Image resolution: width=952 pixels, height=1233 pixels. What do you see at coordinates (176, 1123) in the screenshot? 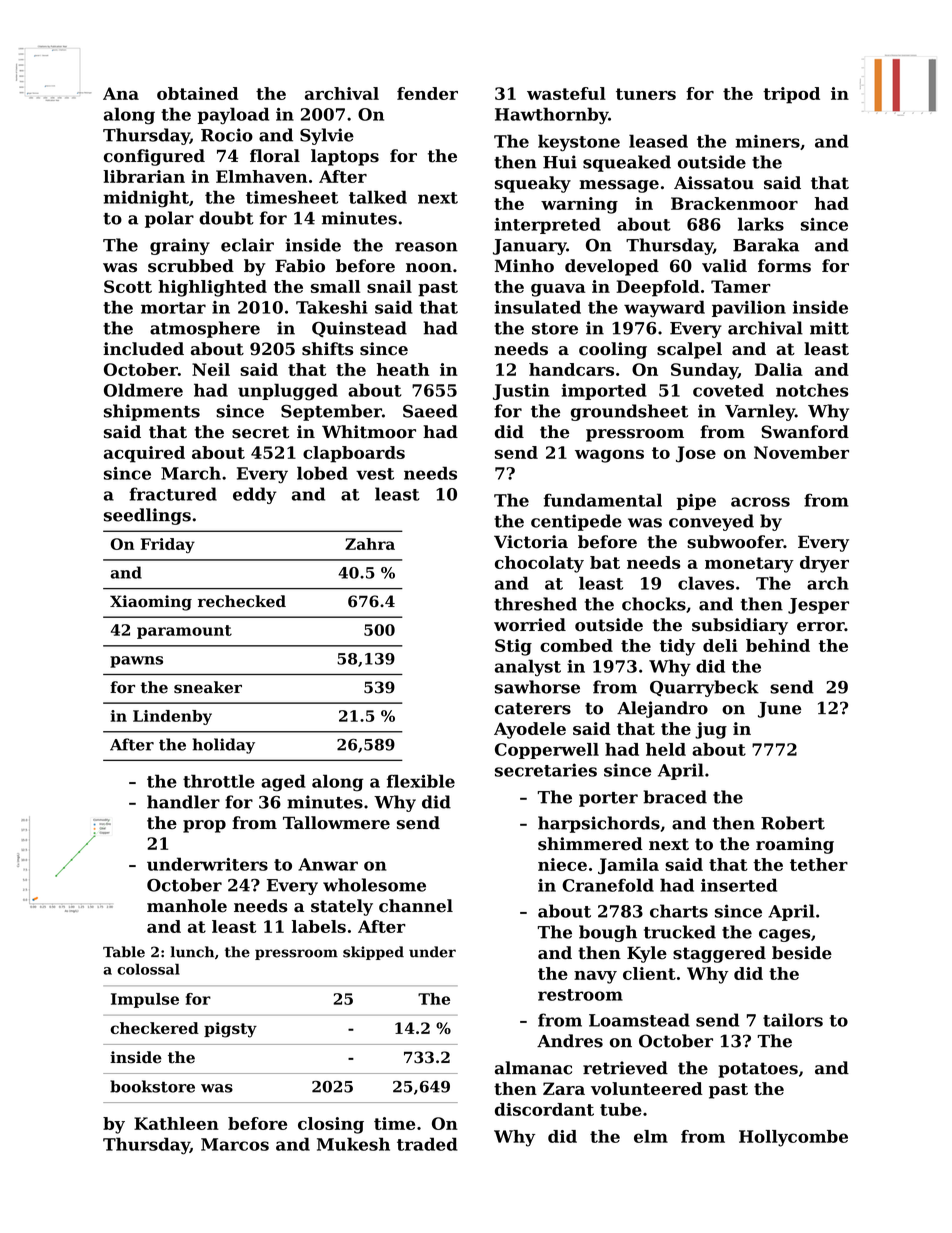
I see `Kathleen` at bounding box center [176, 1123].
